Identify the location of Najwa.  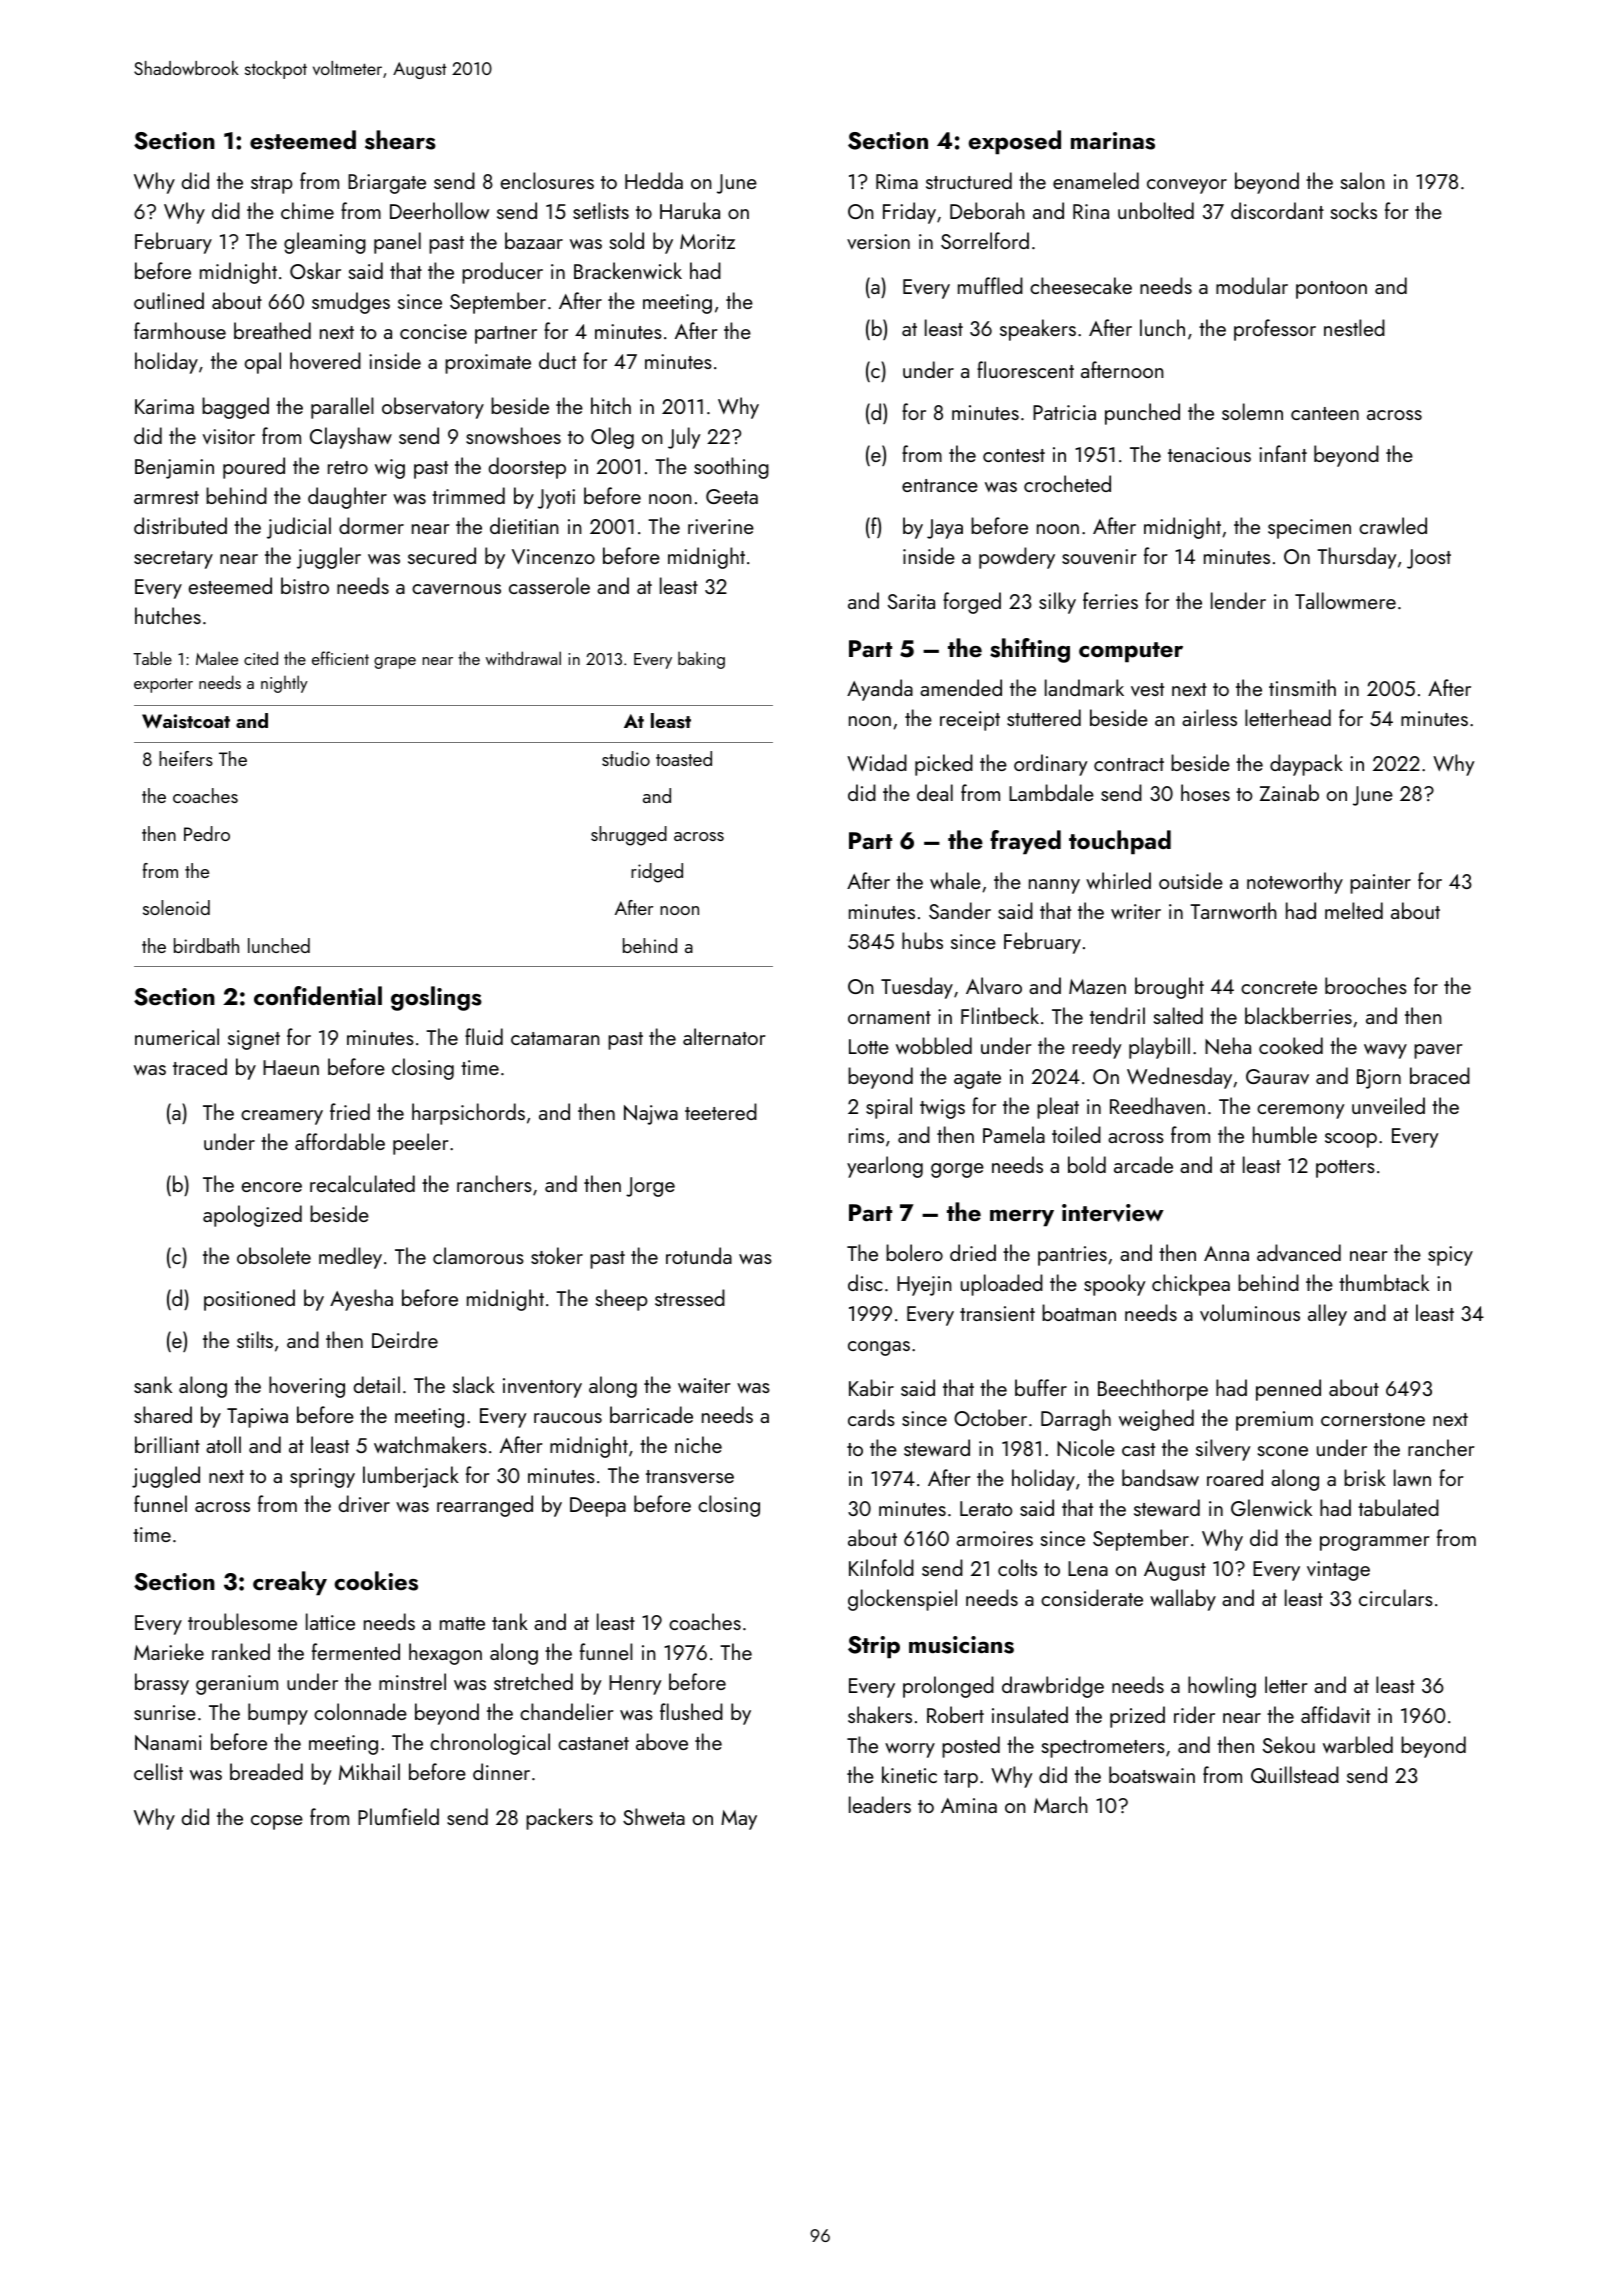
(651, 1115).
